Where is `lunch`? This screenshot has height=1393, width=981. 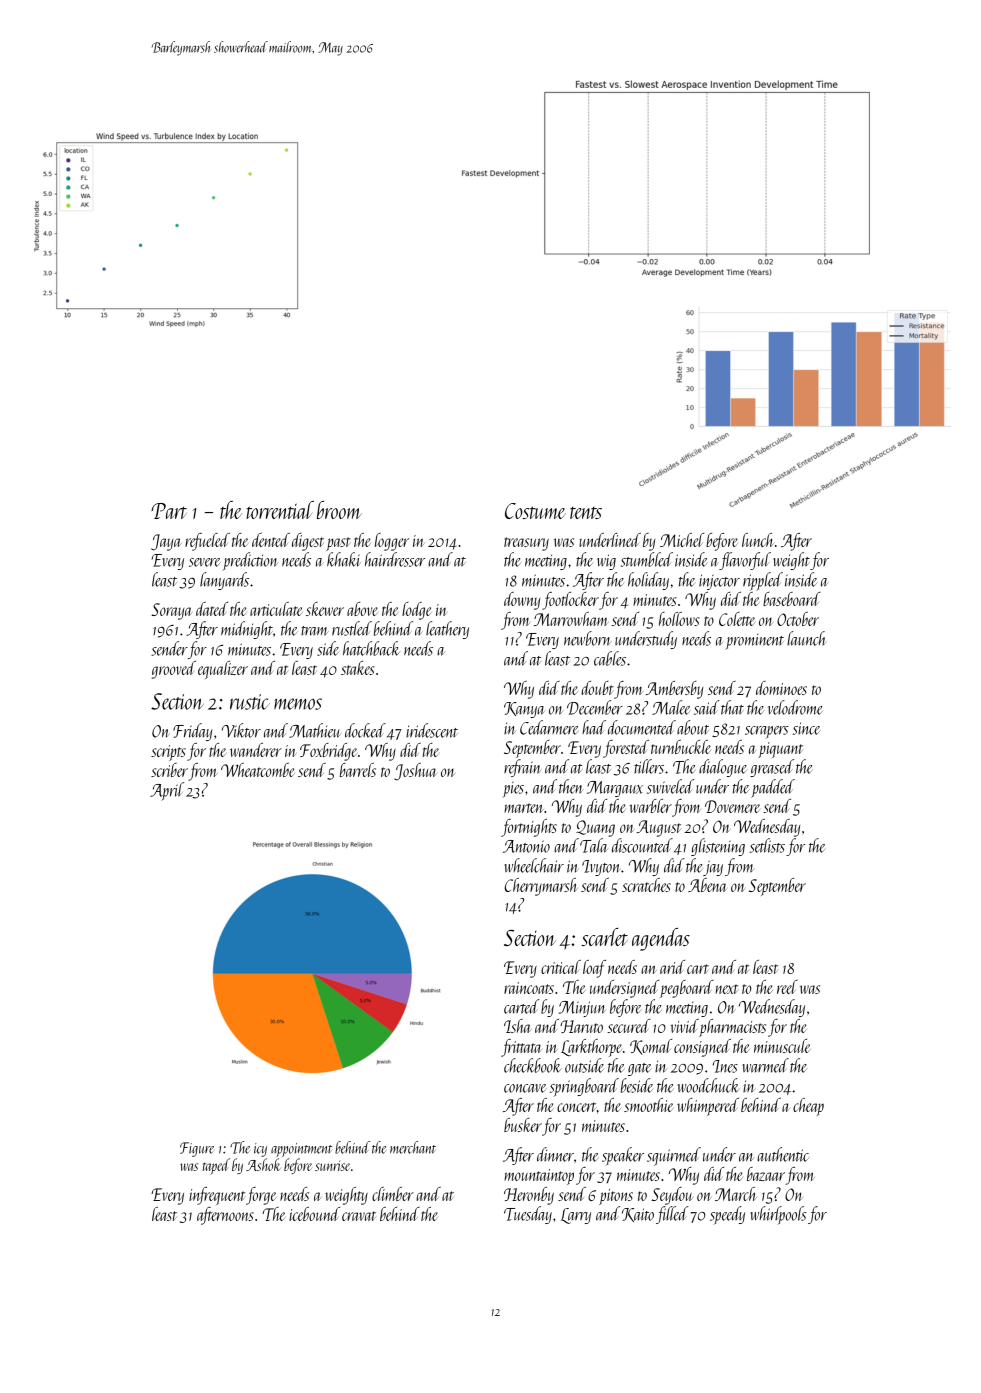 lunch is located at coordinates (758, 540).
